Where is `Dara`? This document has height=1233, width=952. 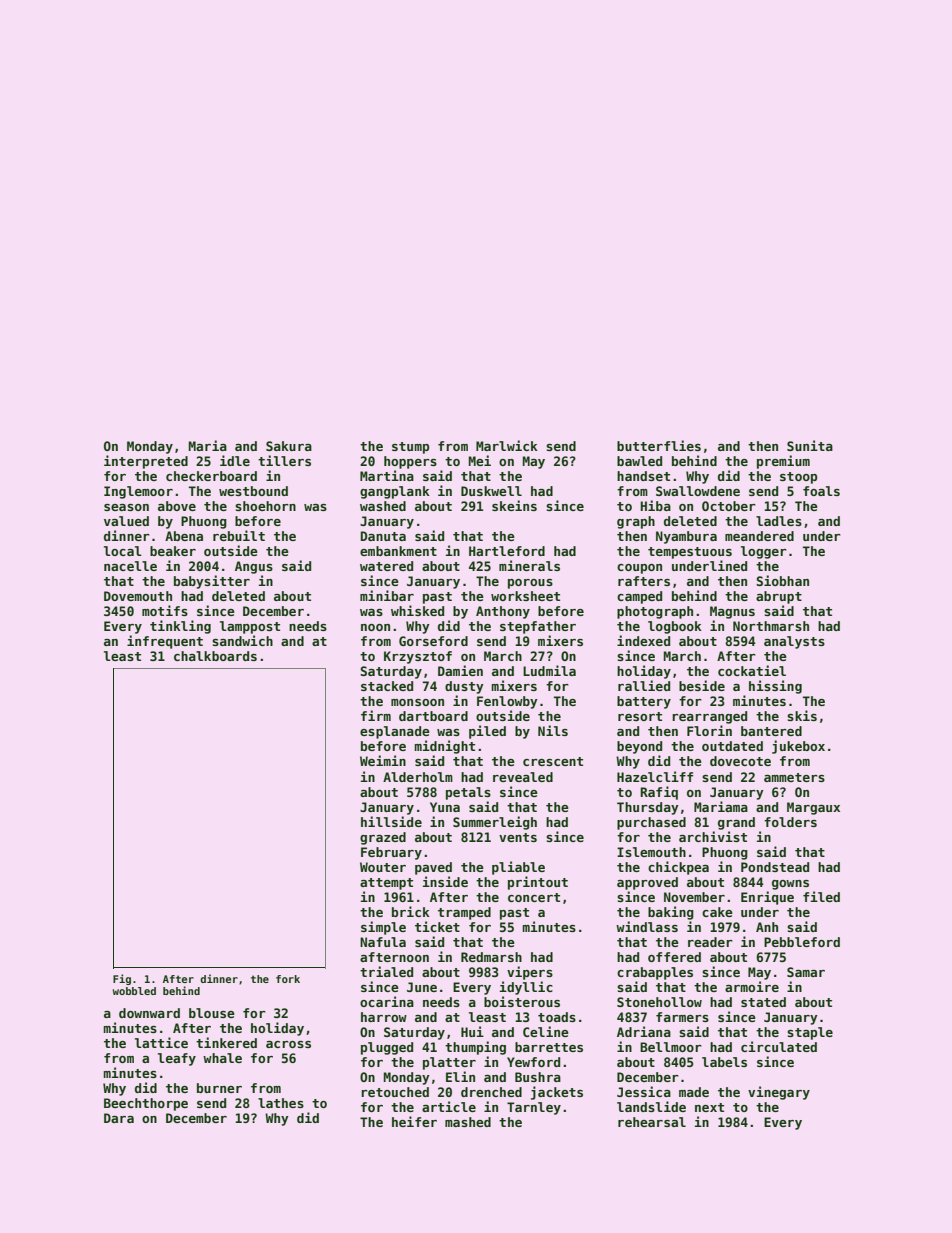 Dara is located at coordinates (119, 1118).
